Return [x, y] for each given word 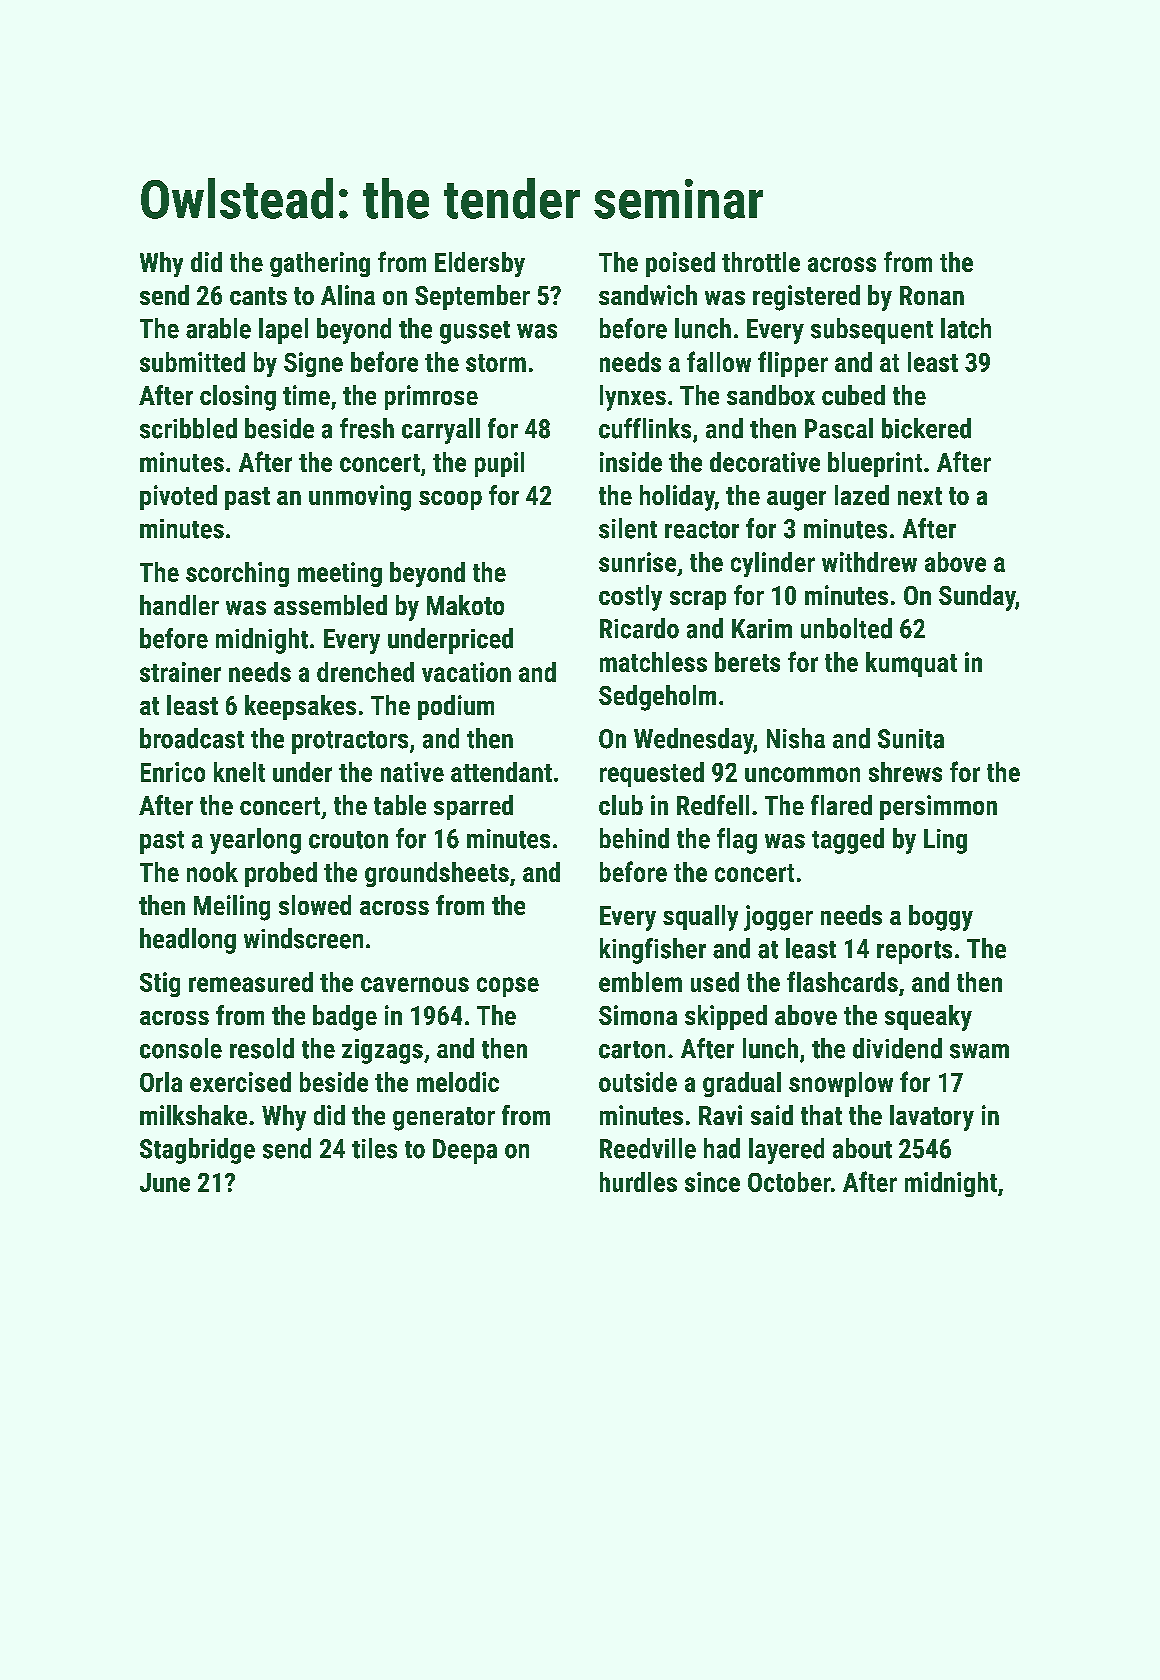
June [165, 1182]
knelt [239, 772]
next [920, 496]
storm [496, 363]
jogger [778, 918]
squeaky [928, 1018]
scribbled [188, 428]
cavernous [415, 984]
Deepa [465, 1151]
